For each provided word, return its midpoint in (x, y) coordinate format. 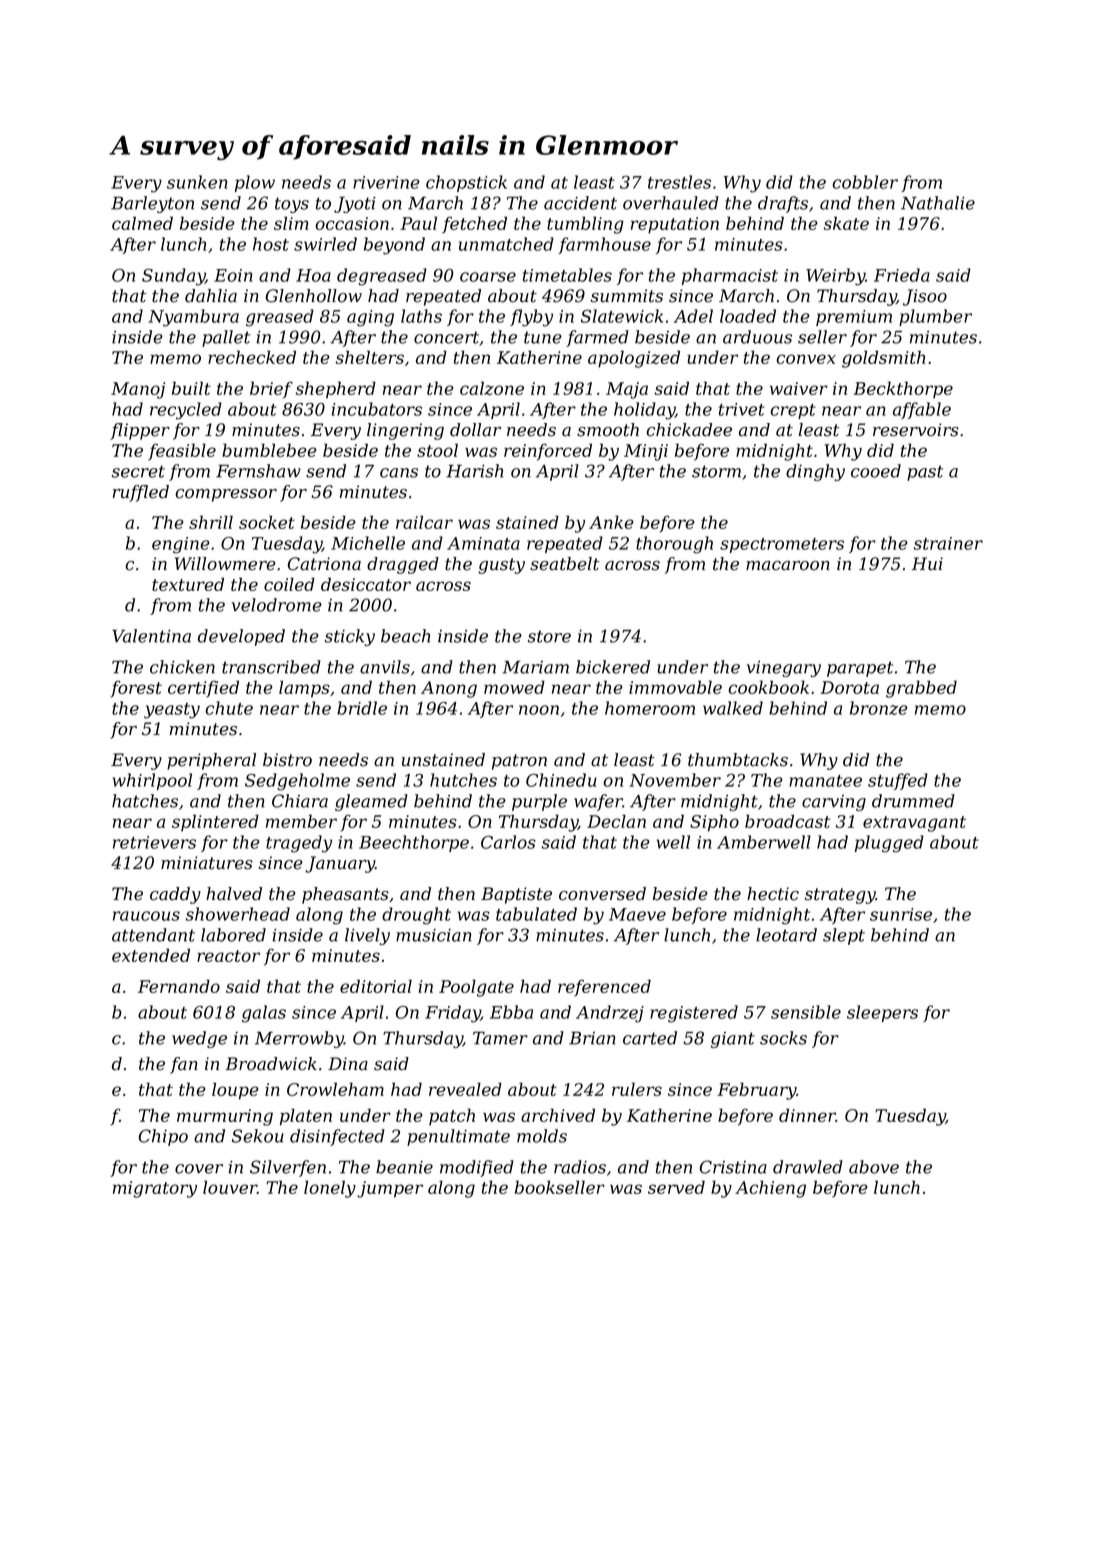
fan (184, 1065)
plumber (935, 317)
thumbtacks (738, 760)
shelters (370, 357)
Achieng (770, 1189)
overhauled (671, 203)
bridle (362, 708)
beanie (404, 1167)
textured (188, 584)
